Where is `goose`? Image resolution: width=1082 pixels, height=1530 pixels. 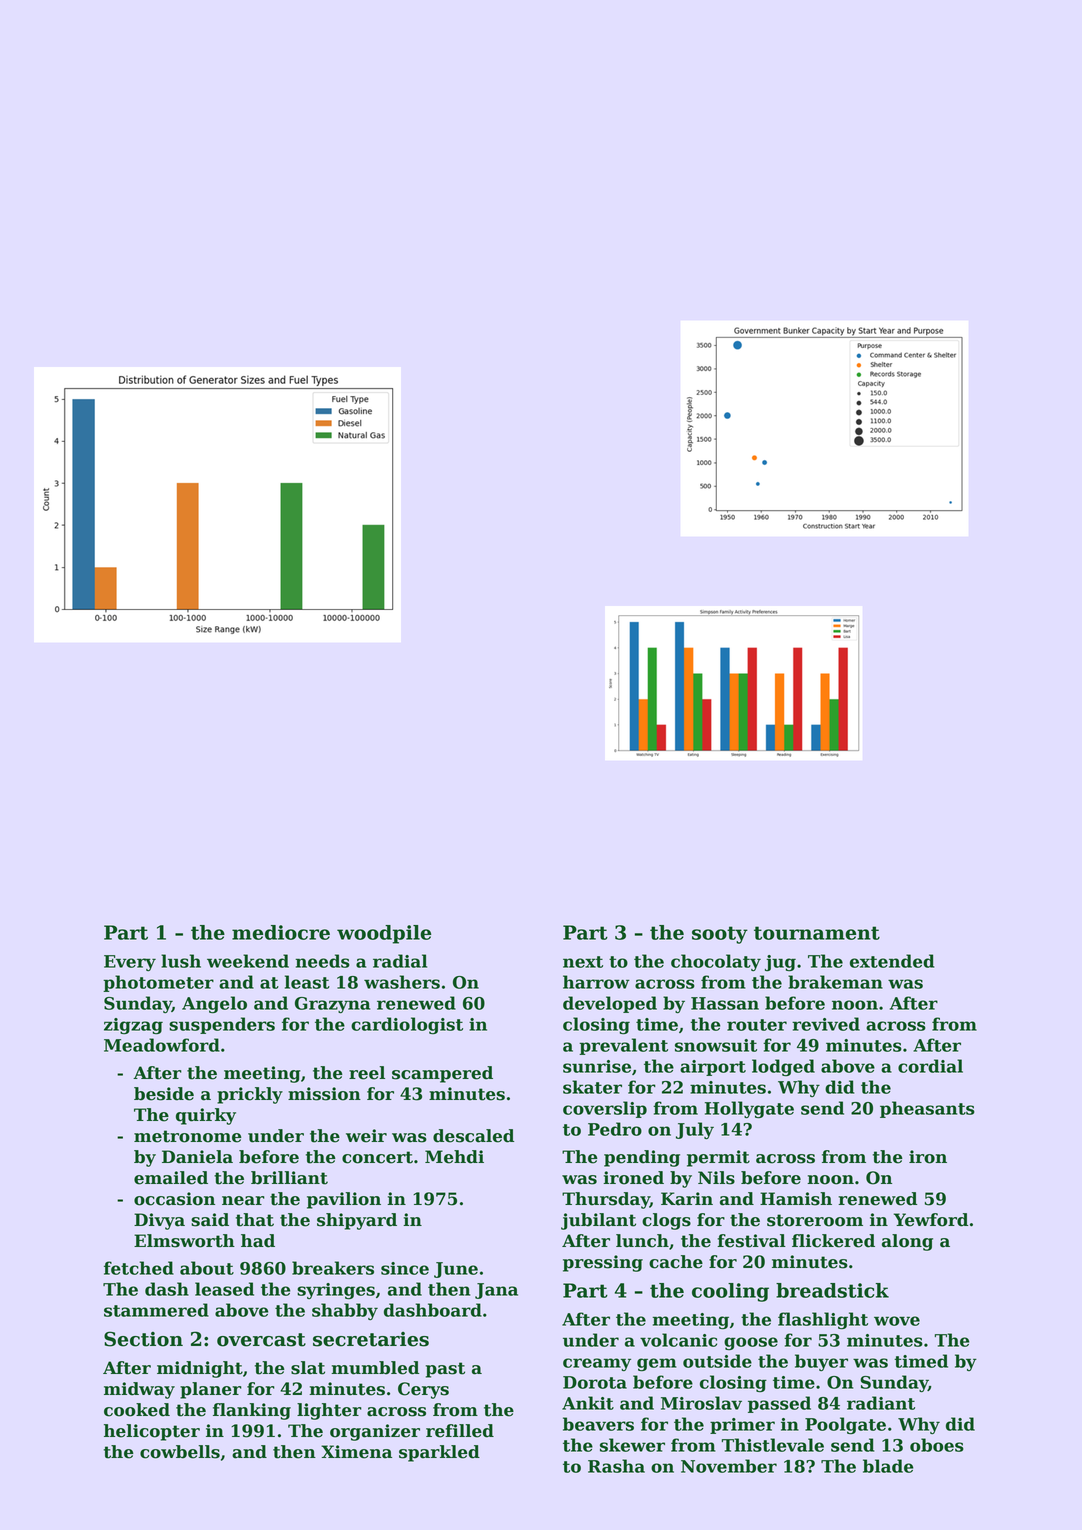 goose is located at coordinates (751, 1343).
